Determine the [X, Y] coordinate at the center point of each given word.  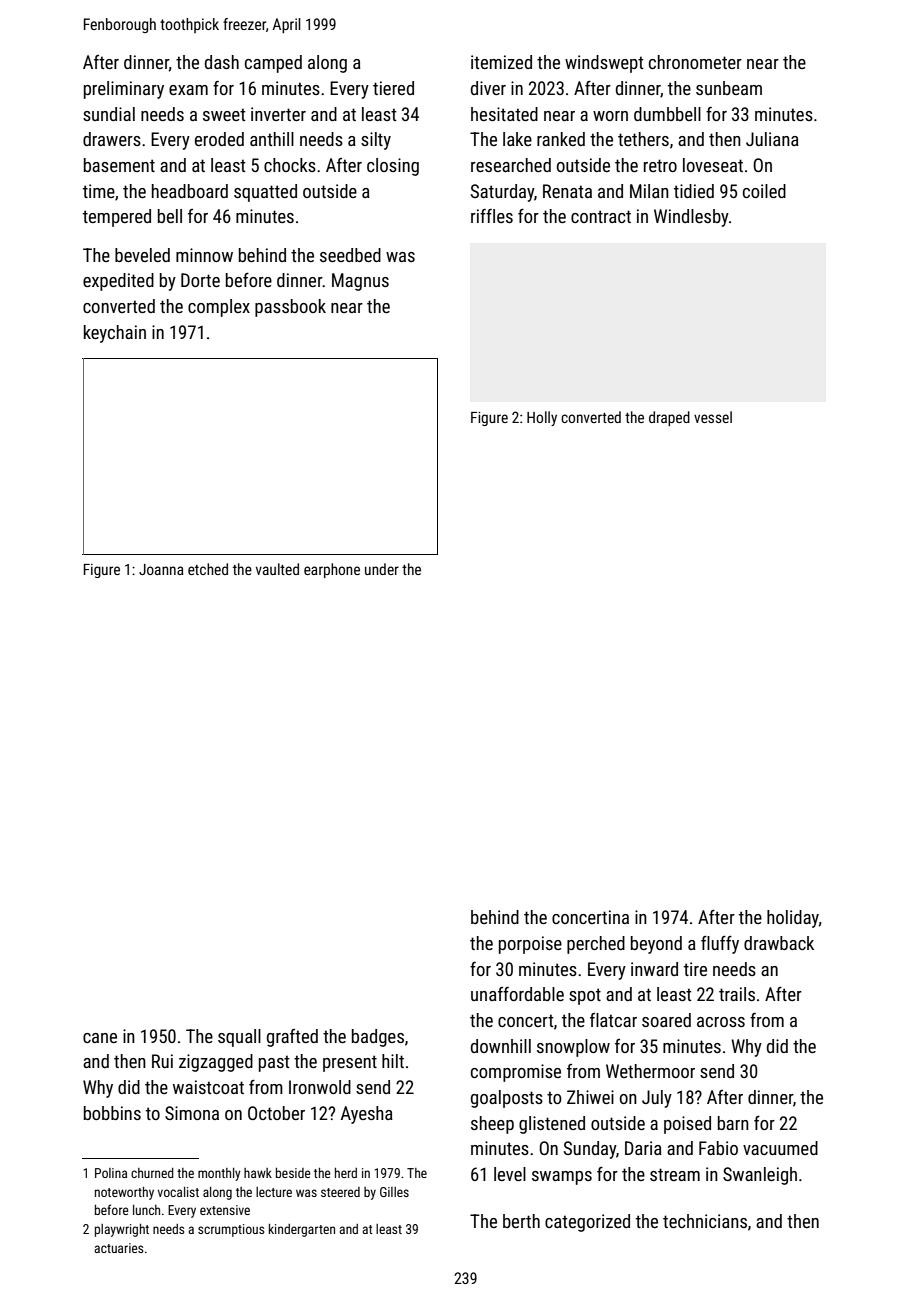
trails [737, 994]
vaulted [277, 569]
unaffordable [517, 994]
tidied [694, 191]
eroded [219, 139]
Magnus [360, 282]
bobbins [112, 1113]
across [721, 1022]
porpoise [530, 945]
